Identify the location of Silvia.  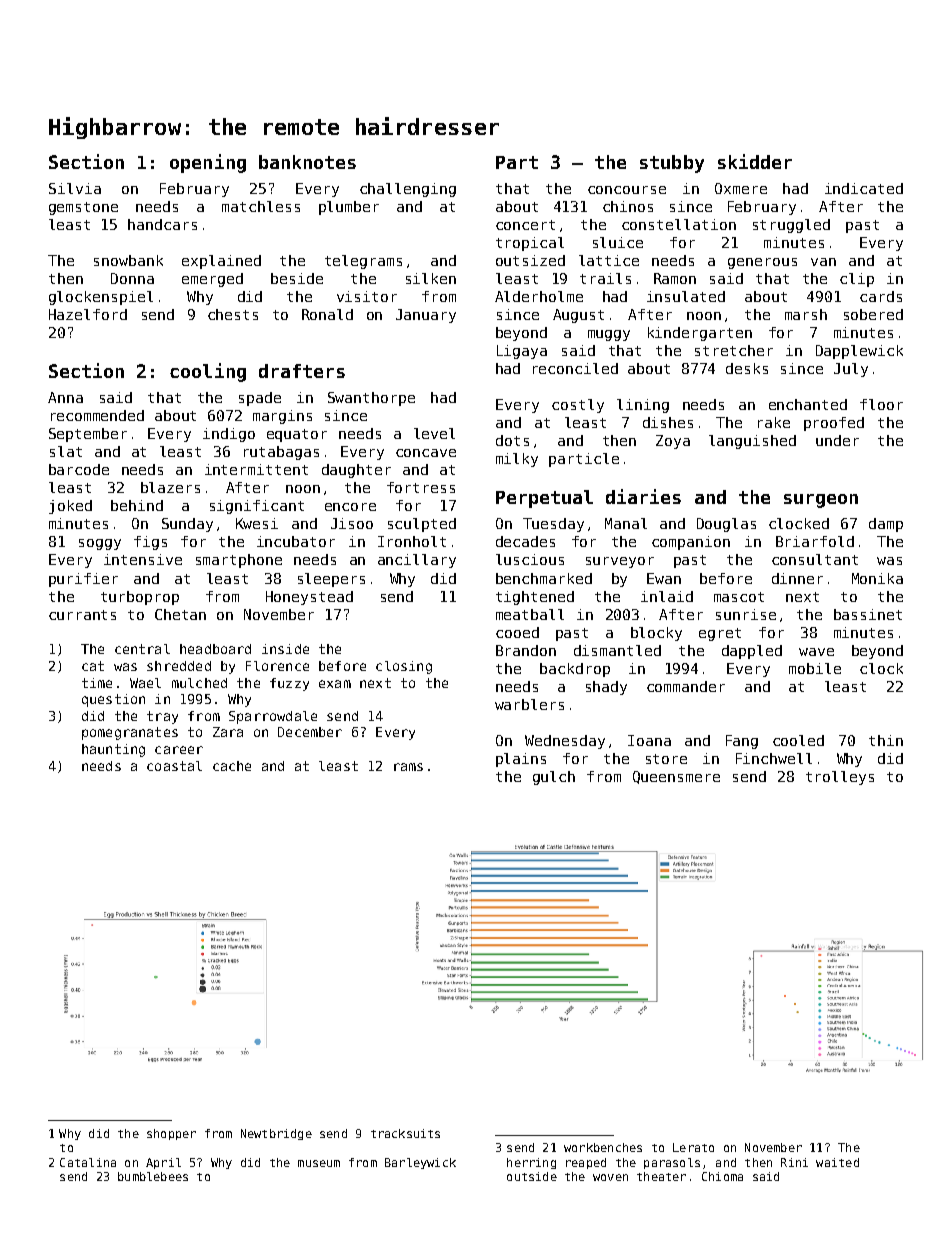
(75, 188).
